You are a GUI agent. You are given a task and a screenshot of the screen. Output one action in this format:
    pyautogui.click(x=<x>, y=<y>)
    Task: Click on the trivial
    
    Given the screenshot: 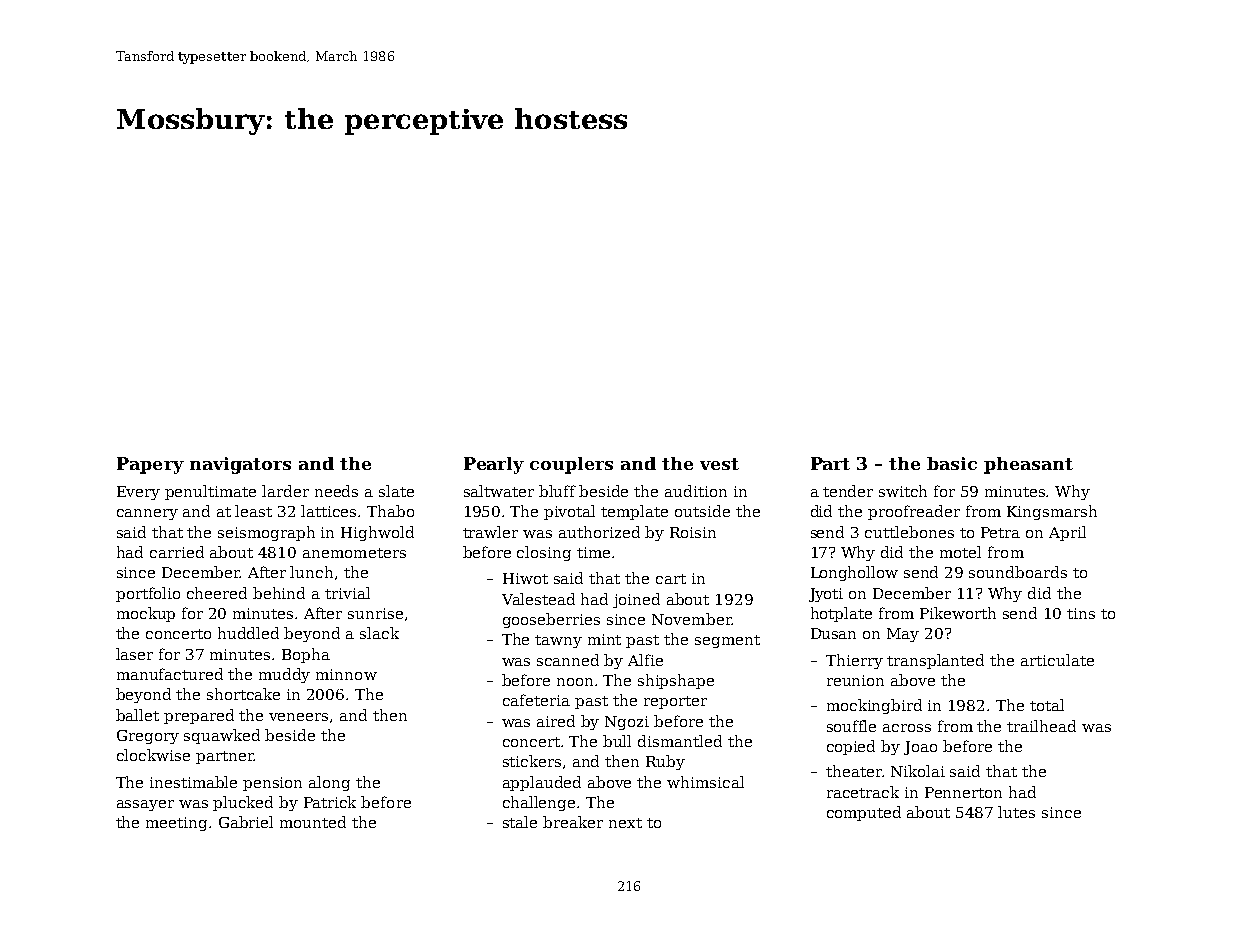 What is the action you would take?
    pyautogui.click(x=347, y=593)
